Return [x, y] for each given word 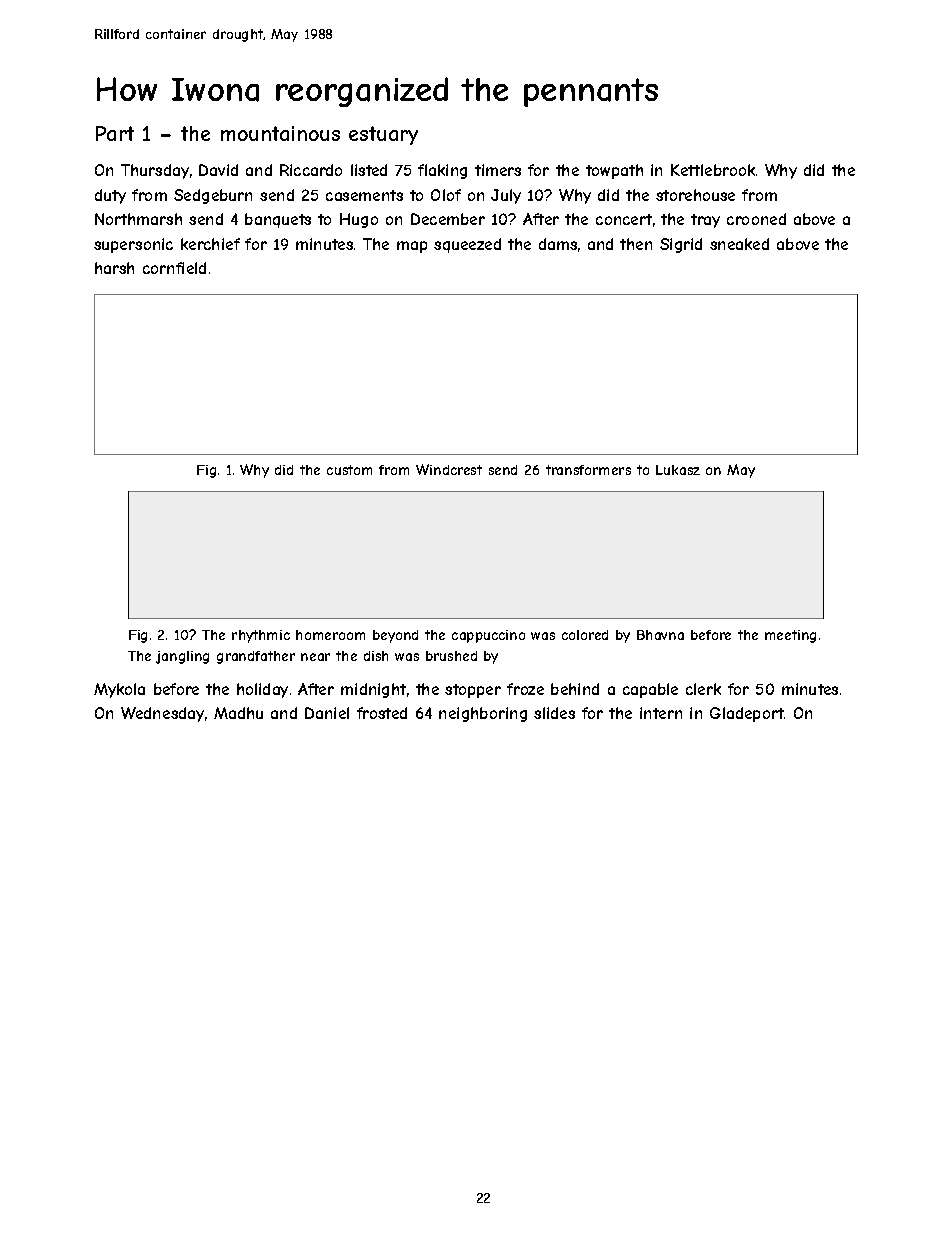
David [218, 170]
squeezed [467, 245]
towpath [614, 171]
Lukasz [678, 470]
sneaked [739, 244]
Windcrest [449, 469]
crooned [756, 219]
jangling [182, 657]
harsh [114, 268]
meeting [790, 636]
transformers [588, 470]
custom [349, 470]
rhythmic [261, 636]
